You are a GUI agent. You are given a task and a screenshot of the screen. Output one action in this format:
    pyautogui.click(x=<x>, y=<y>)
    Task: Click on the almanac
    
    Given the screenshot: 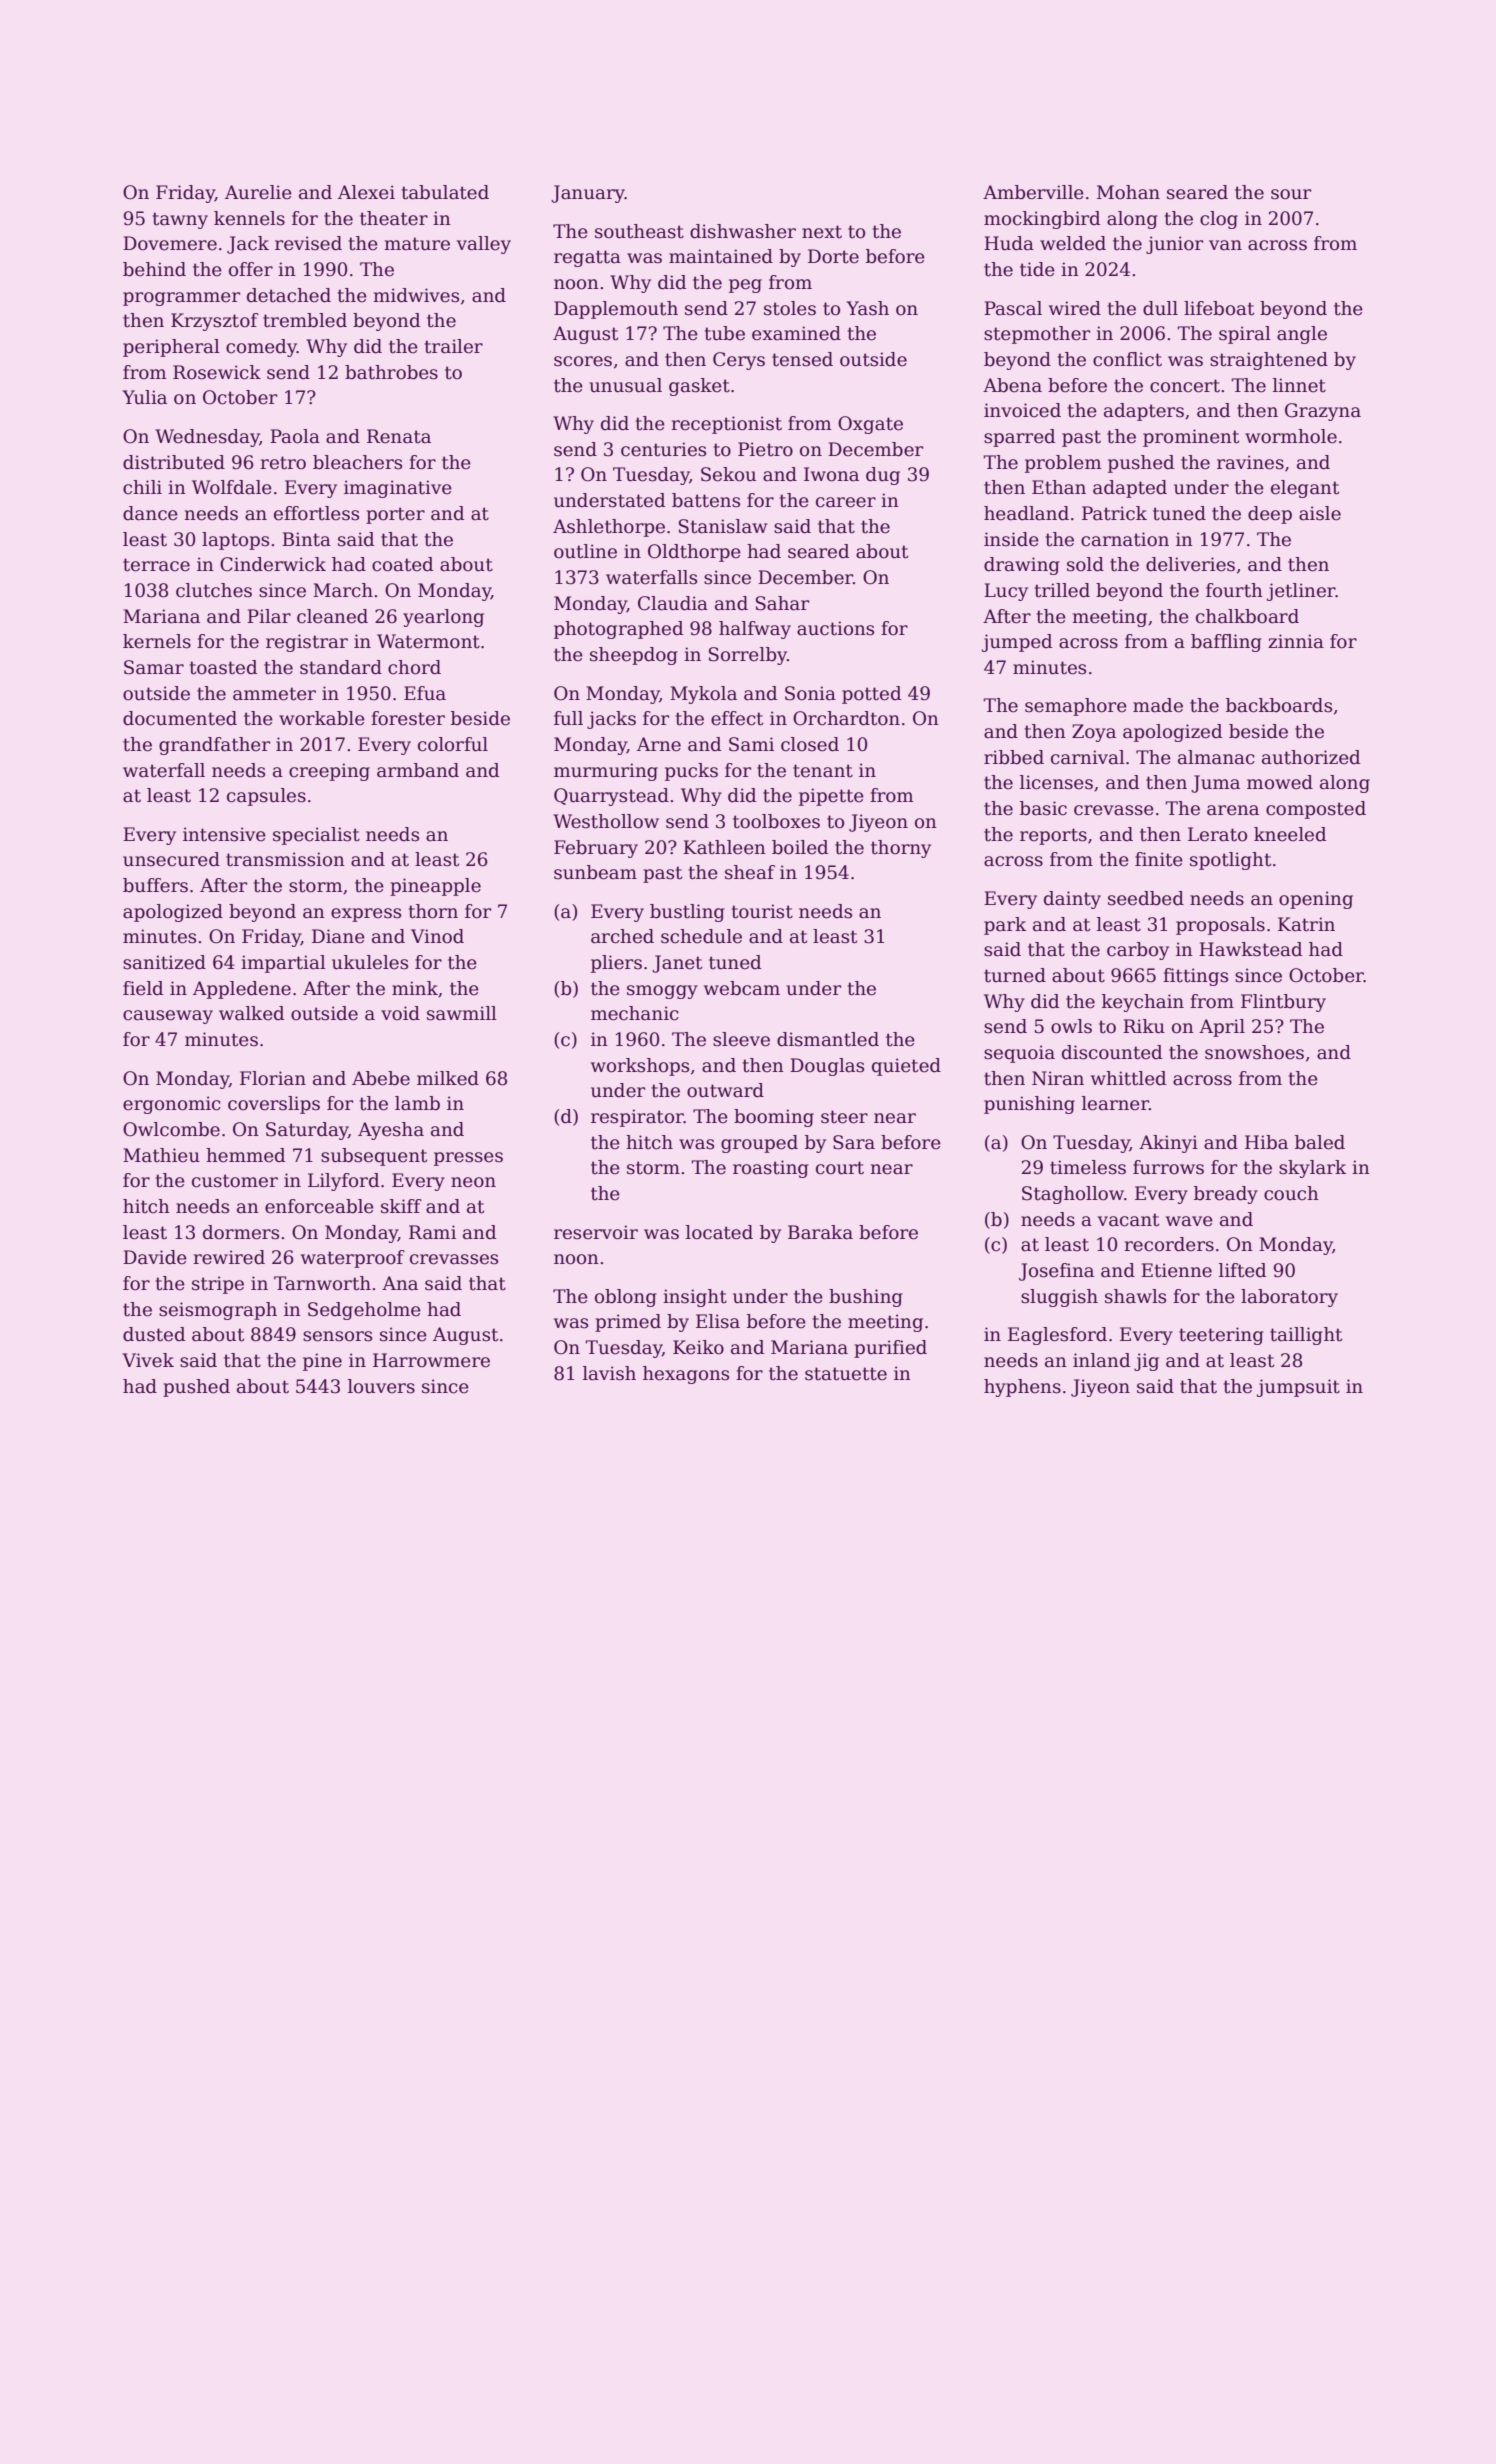 What is the action you would take?
    pyautogui.click(x=1216, y=757)
